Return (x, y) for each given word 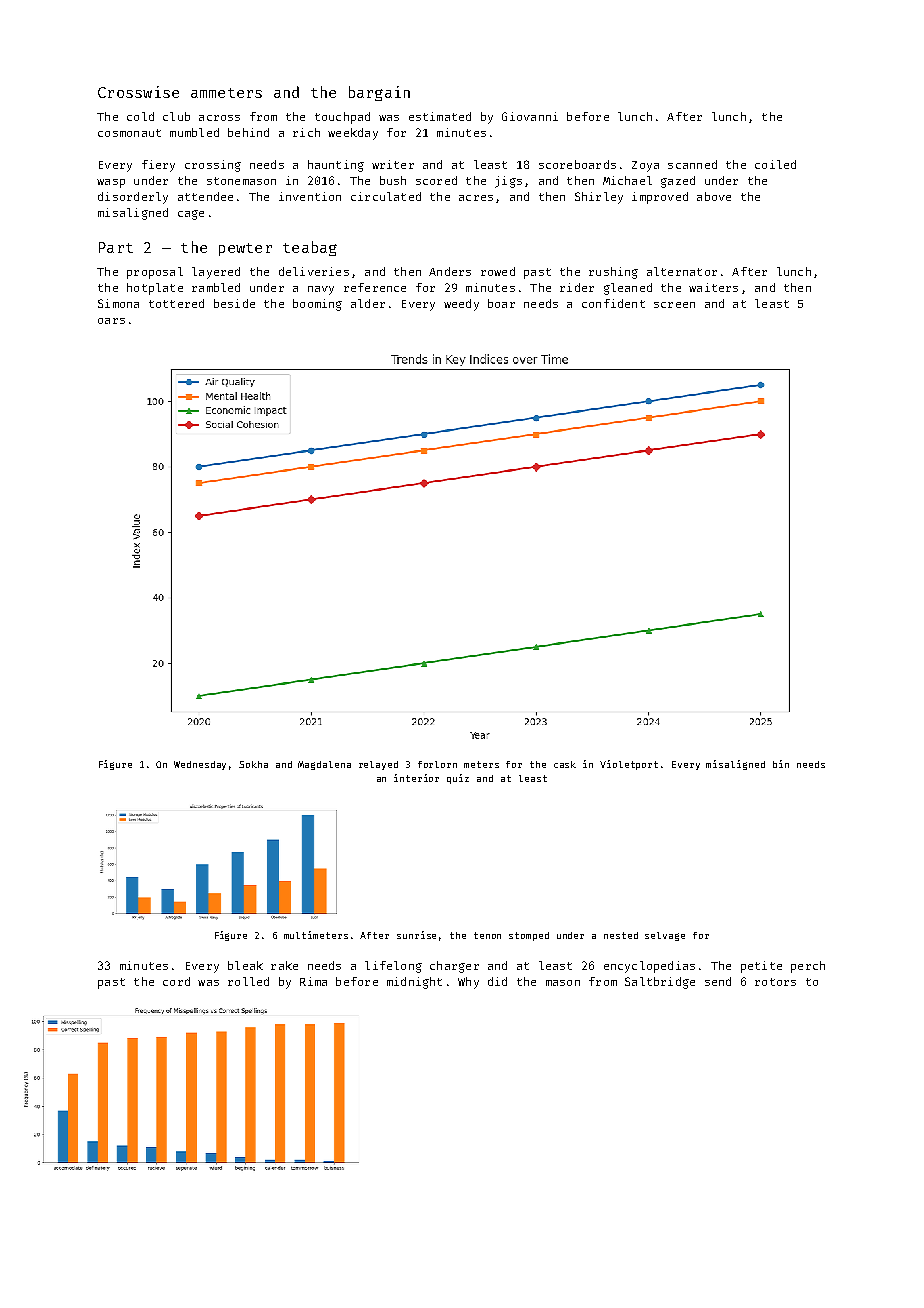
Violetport (629, 765)
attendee (205, 196)
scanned (692, 164)
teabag (310, 248)
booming (317, 305)
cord (176, 981)
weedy (461, 305)
